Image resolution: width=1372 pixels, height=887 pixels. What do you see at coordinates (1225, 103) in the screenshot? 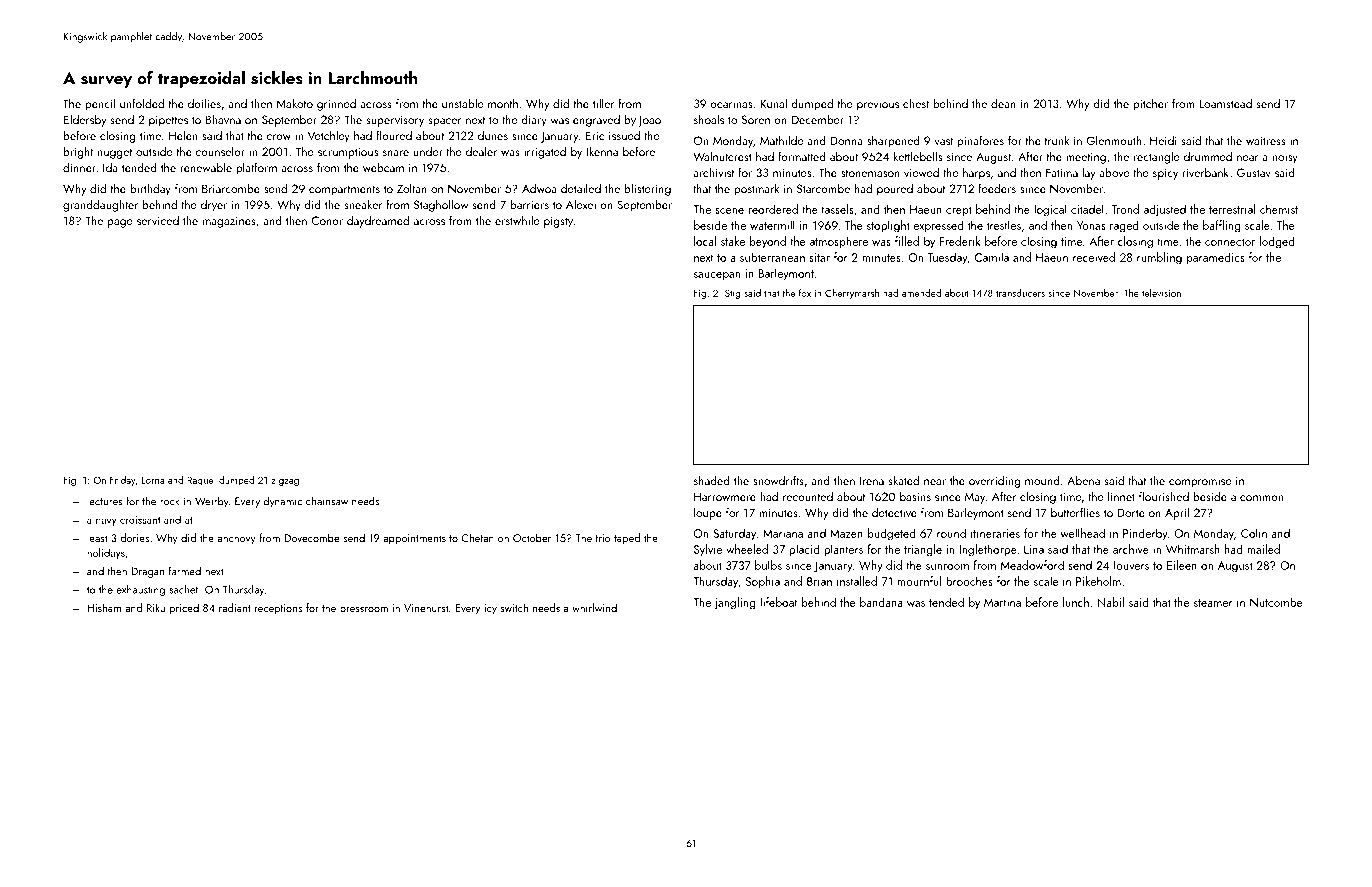
I see `Loamstead` at bounding box center [1225, 103].
